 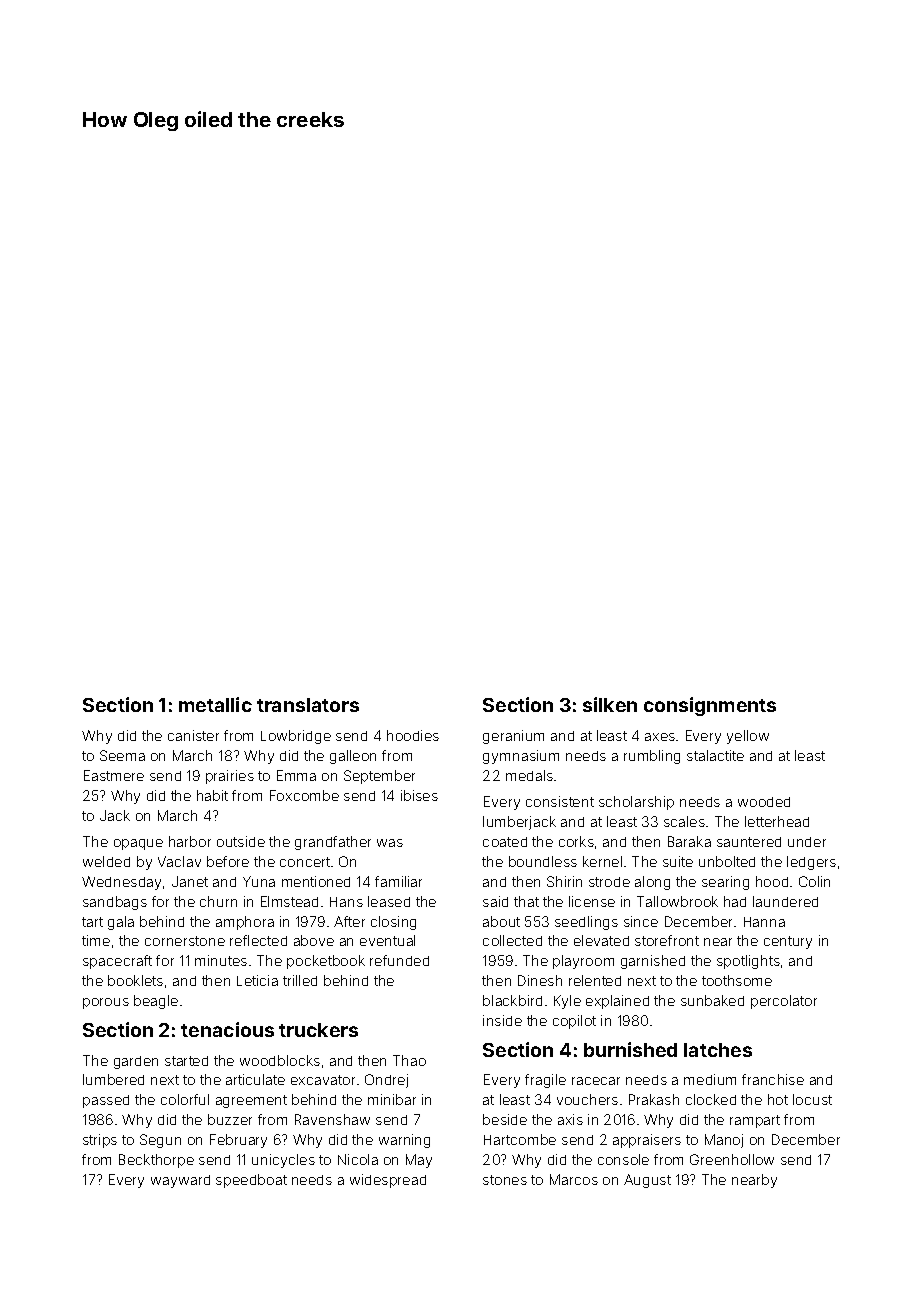 What do you see at coordinates (100, 1141) in the page?
I see `strips` at bounding box center [100, 1141].
